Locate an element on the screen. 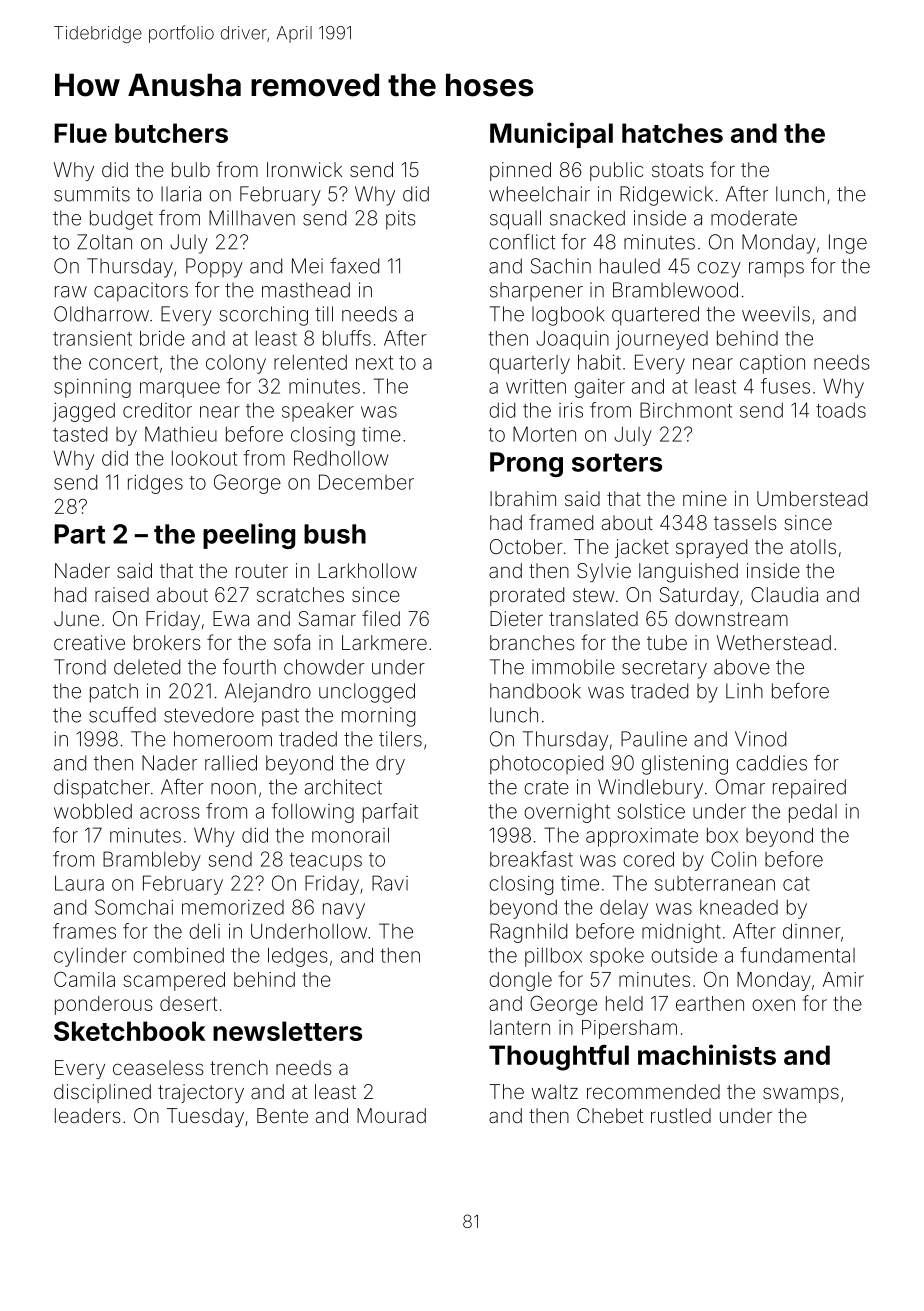 This screenshot has height=1311, width=924. secretary is located at coordinates (664, 669).
